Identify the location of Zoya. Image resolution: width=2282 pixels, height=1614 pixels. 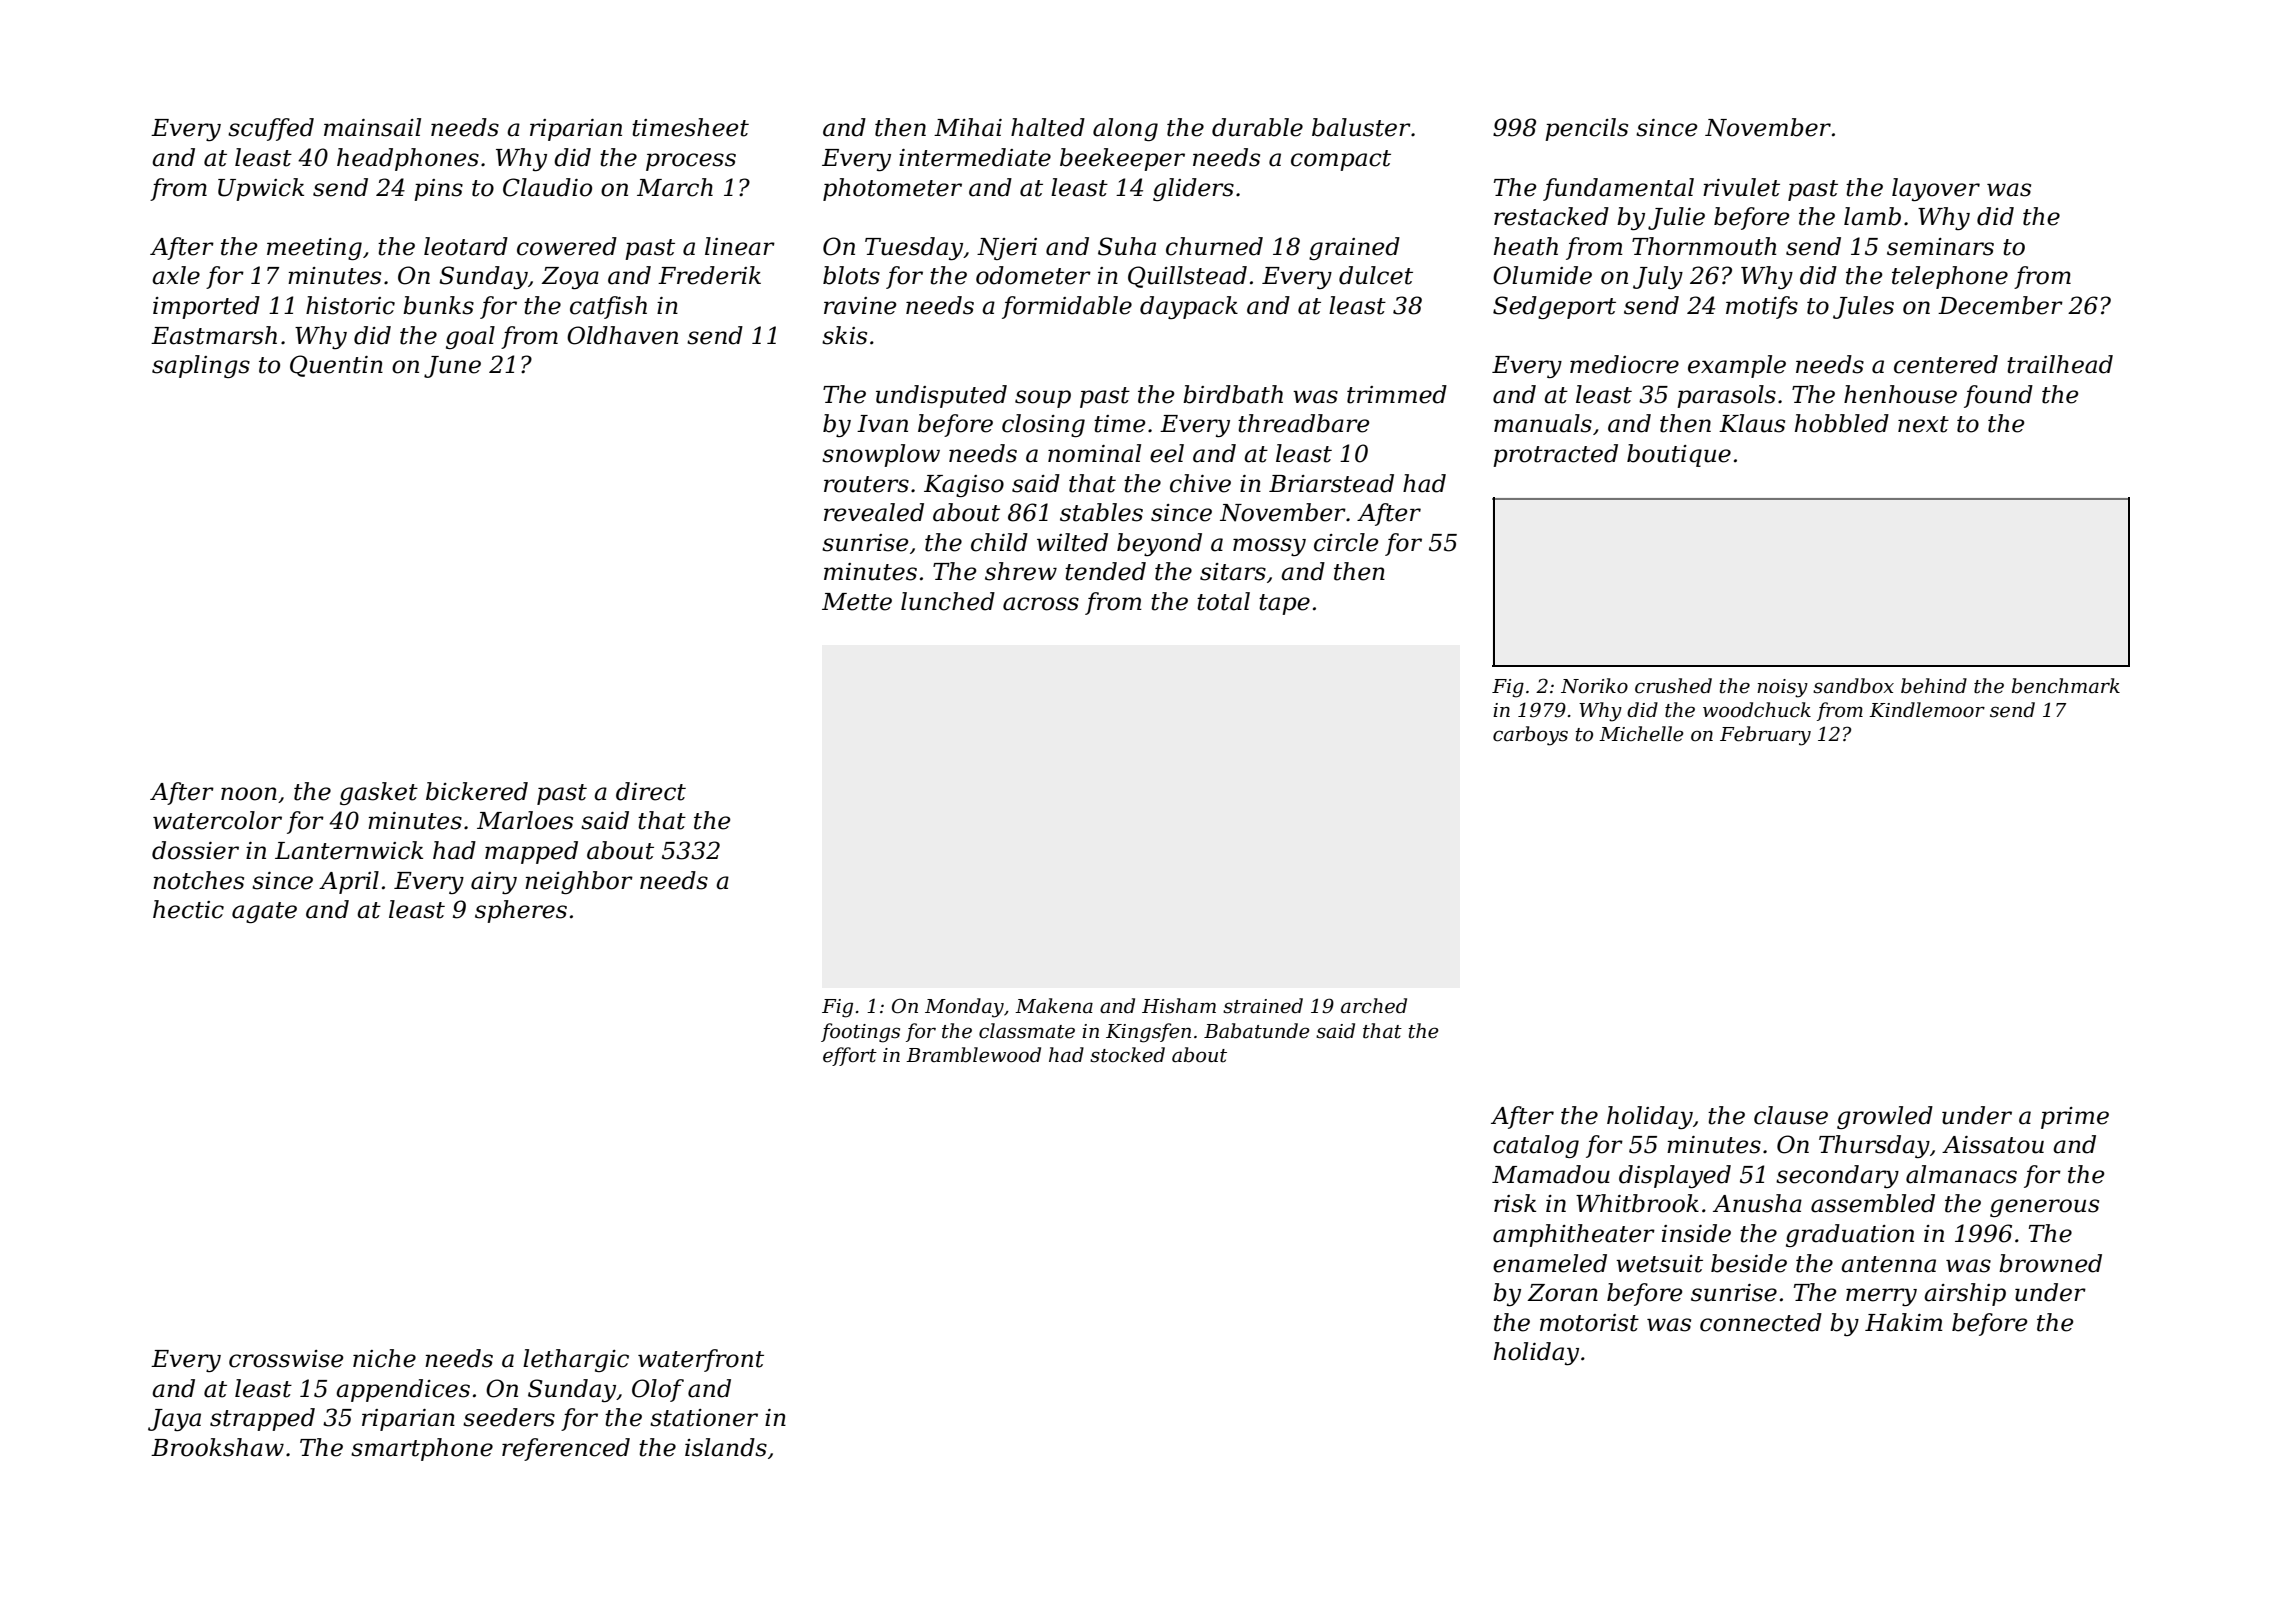
(570, 278).
